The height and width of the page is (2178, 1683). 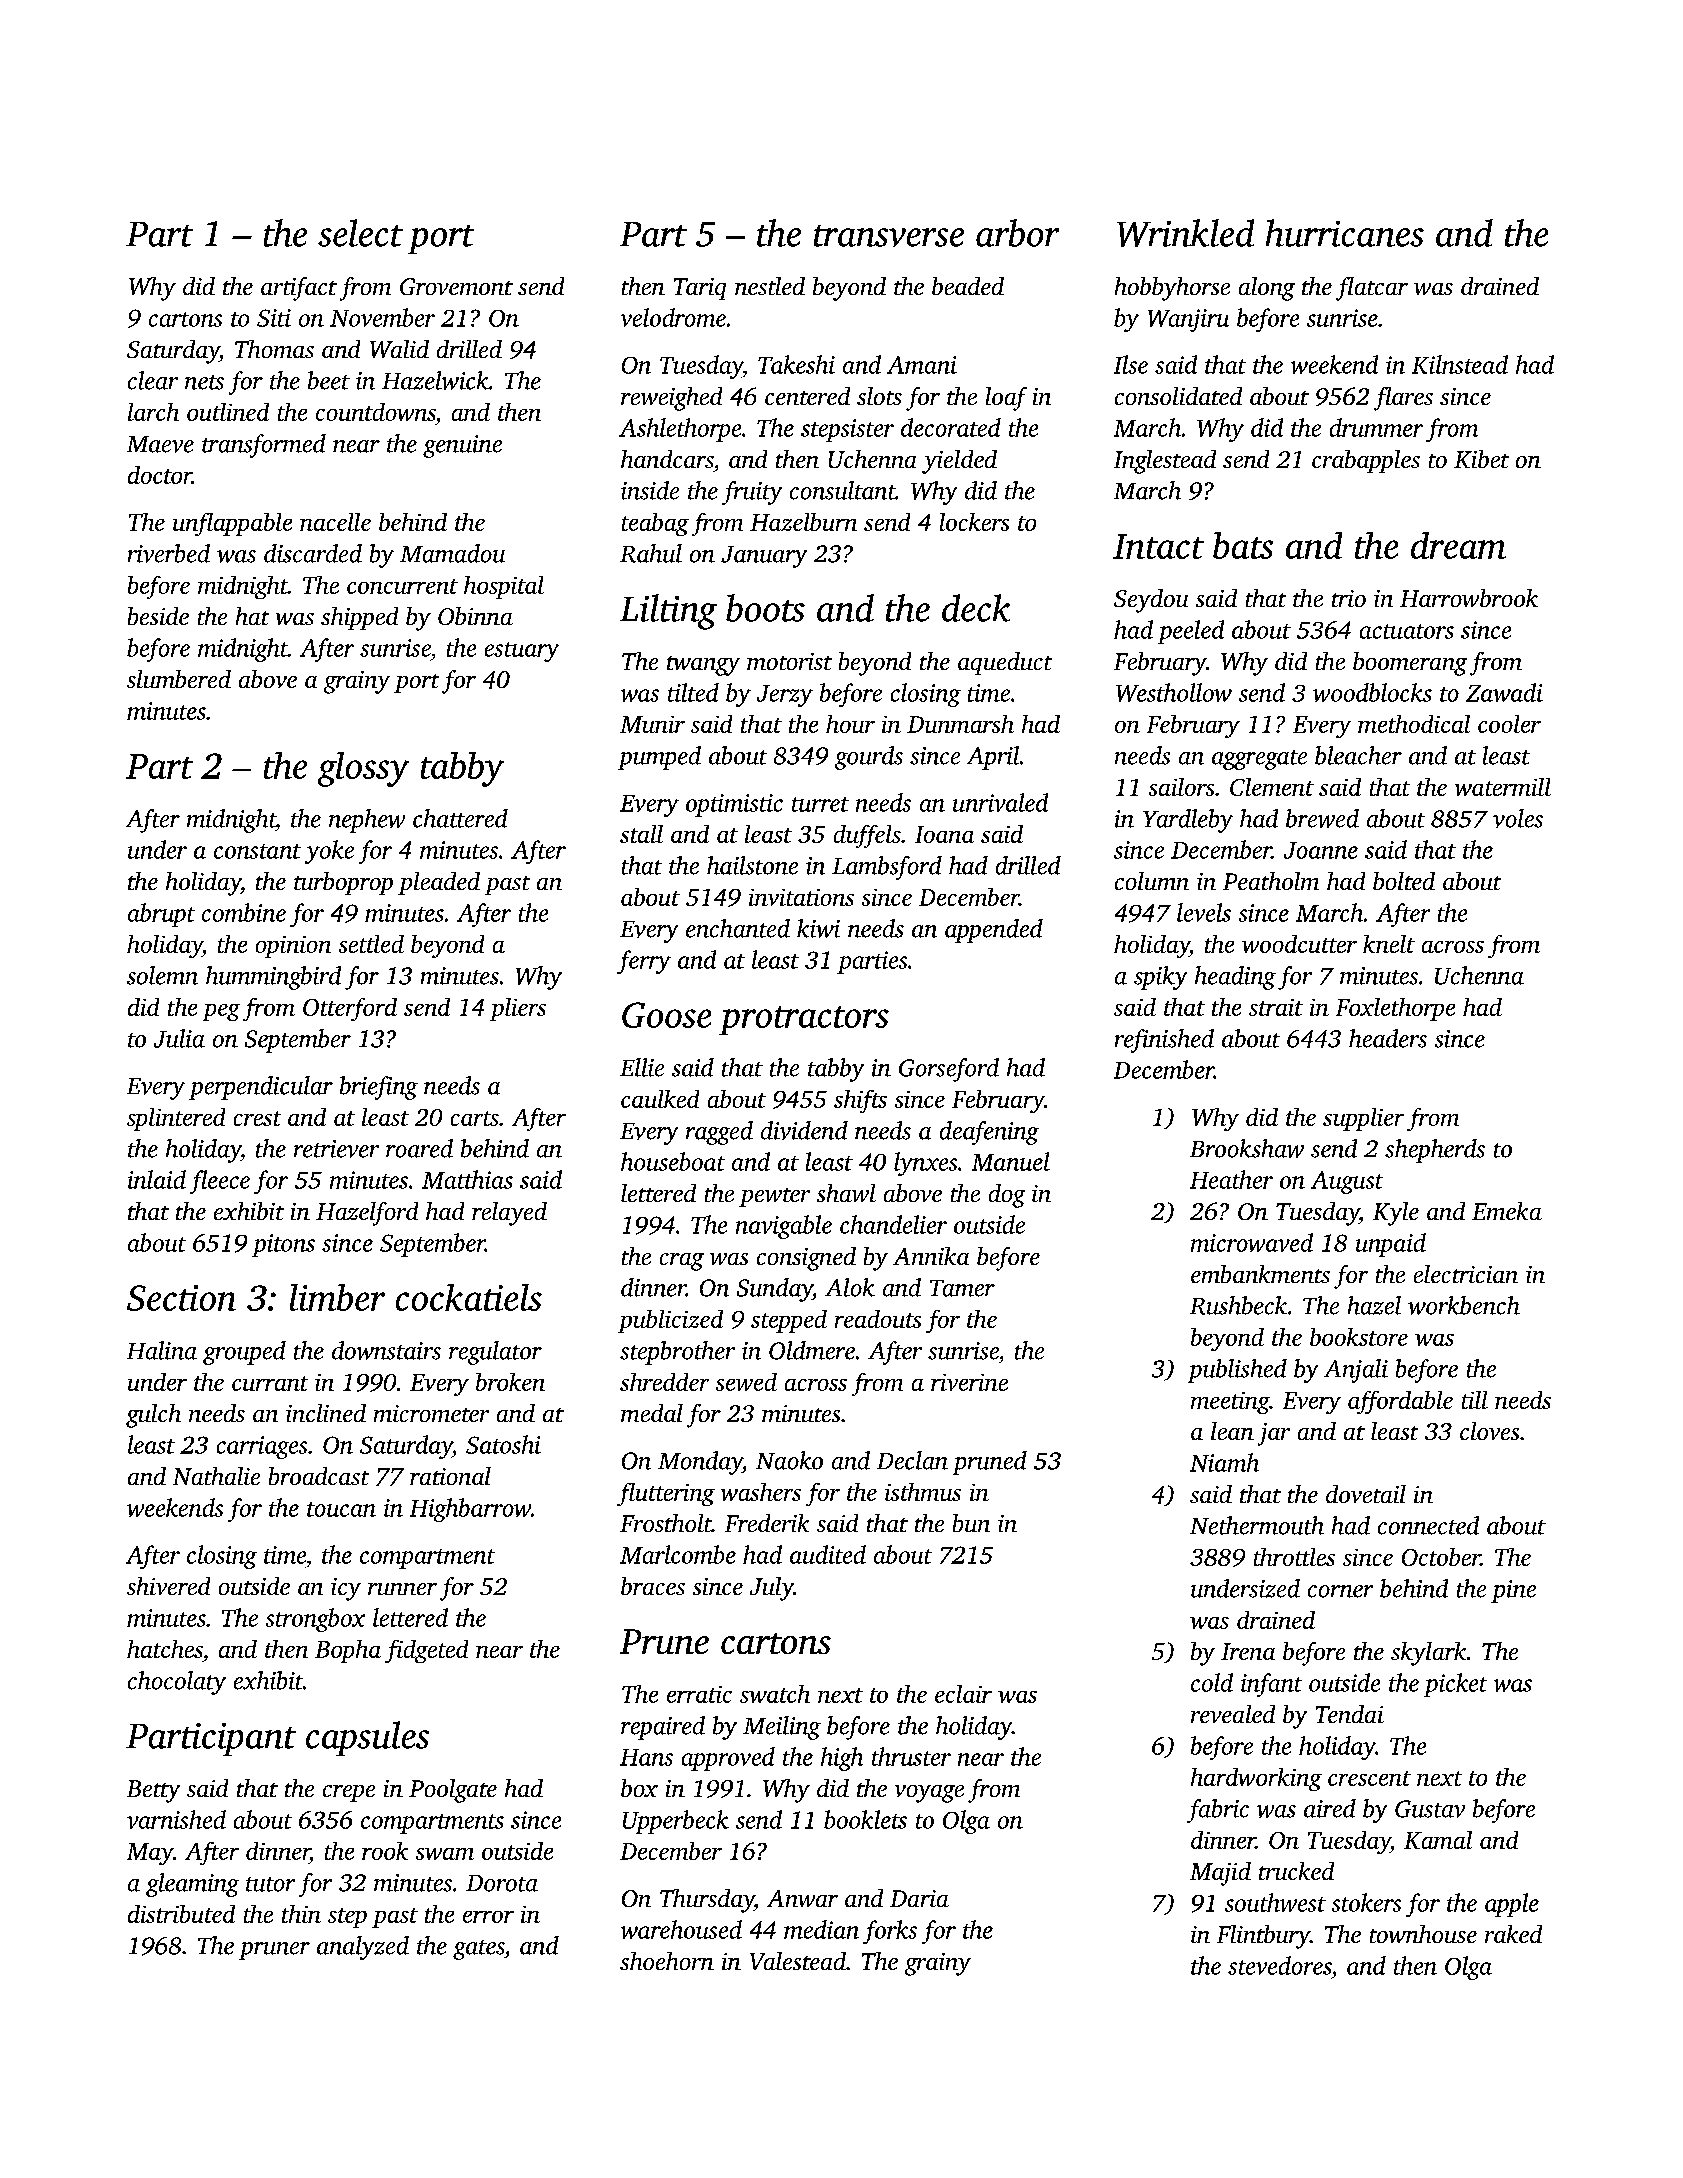 What do you see at coordinates (360, 233) in the page?
I see `select` at bounding box center [360, 233].
